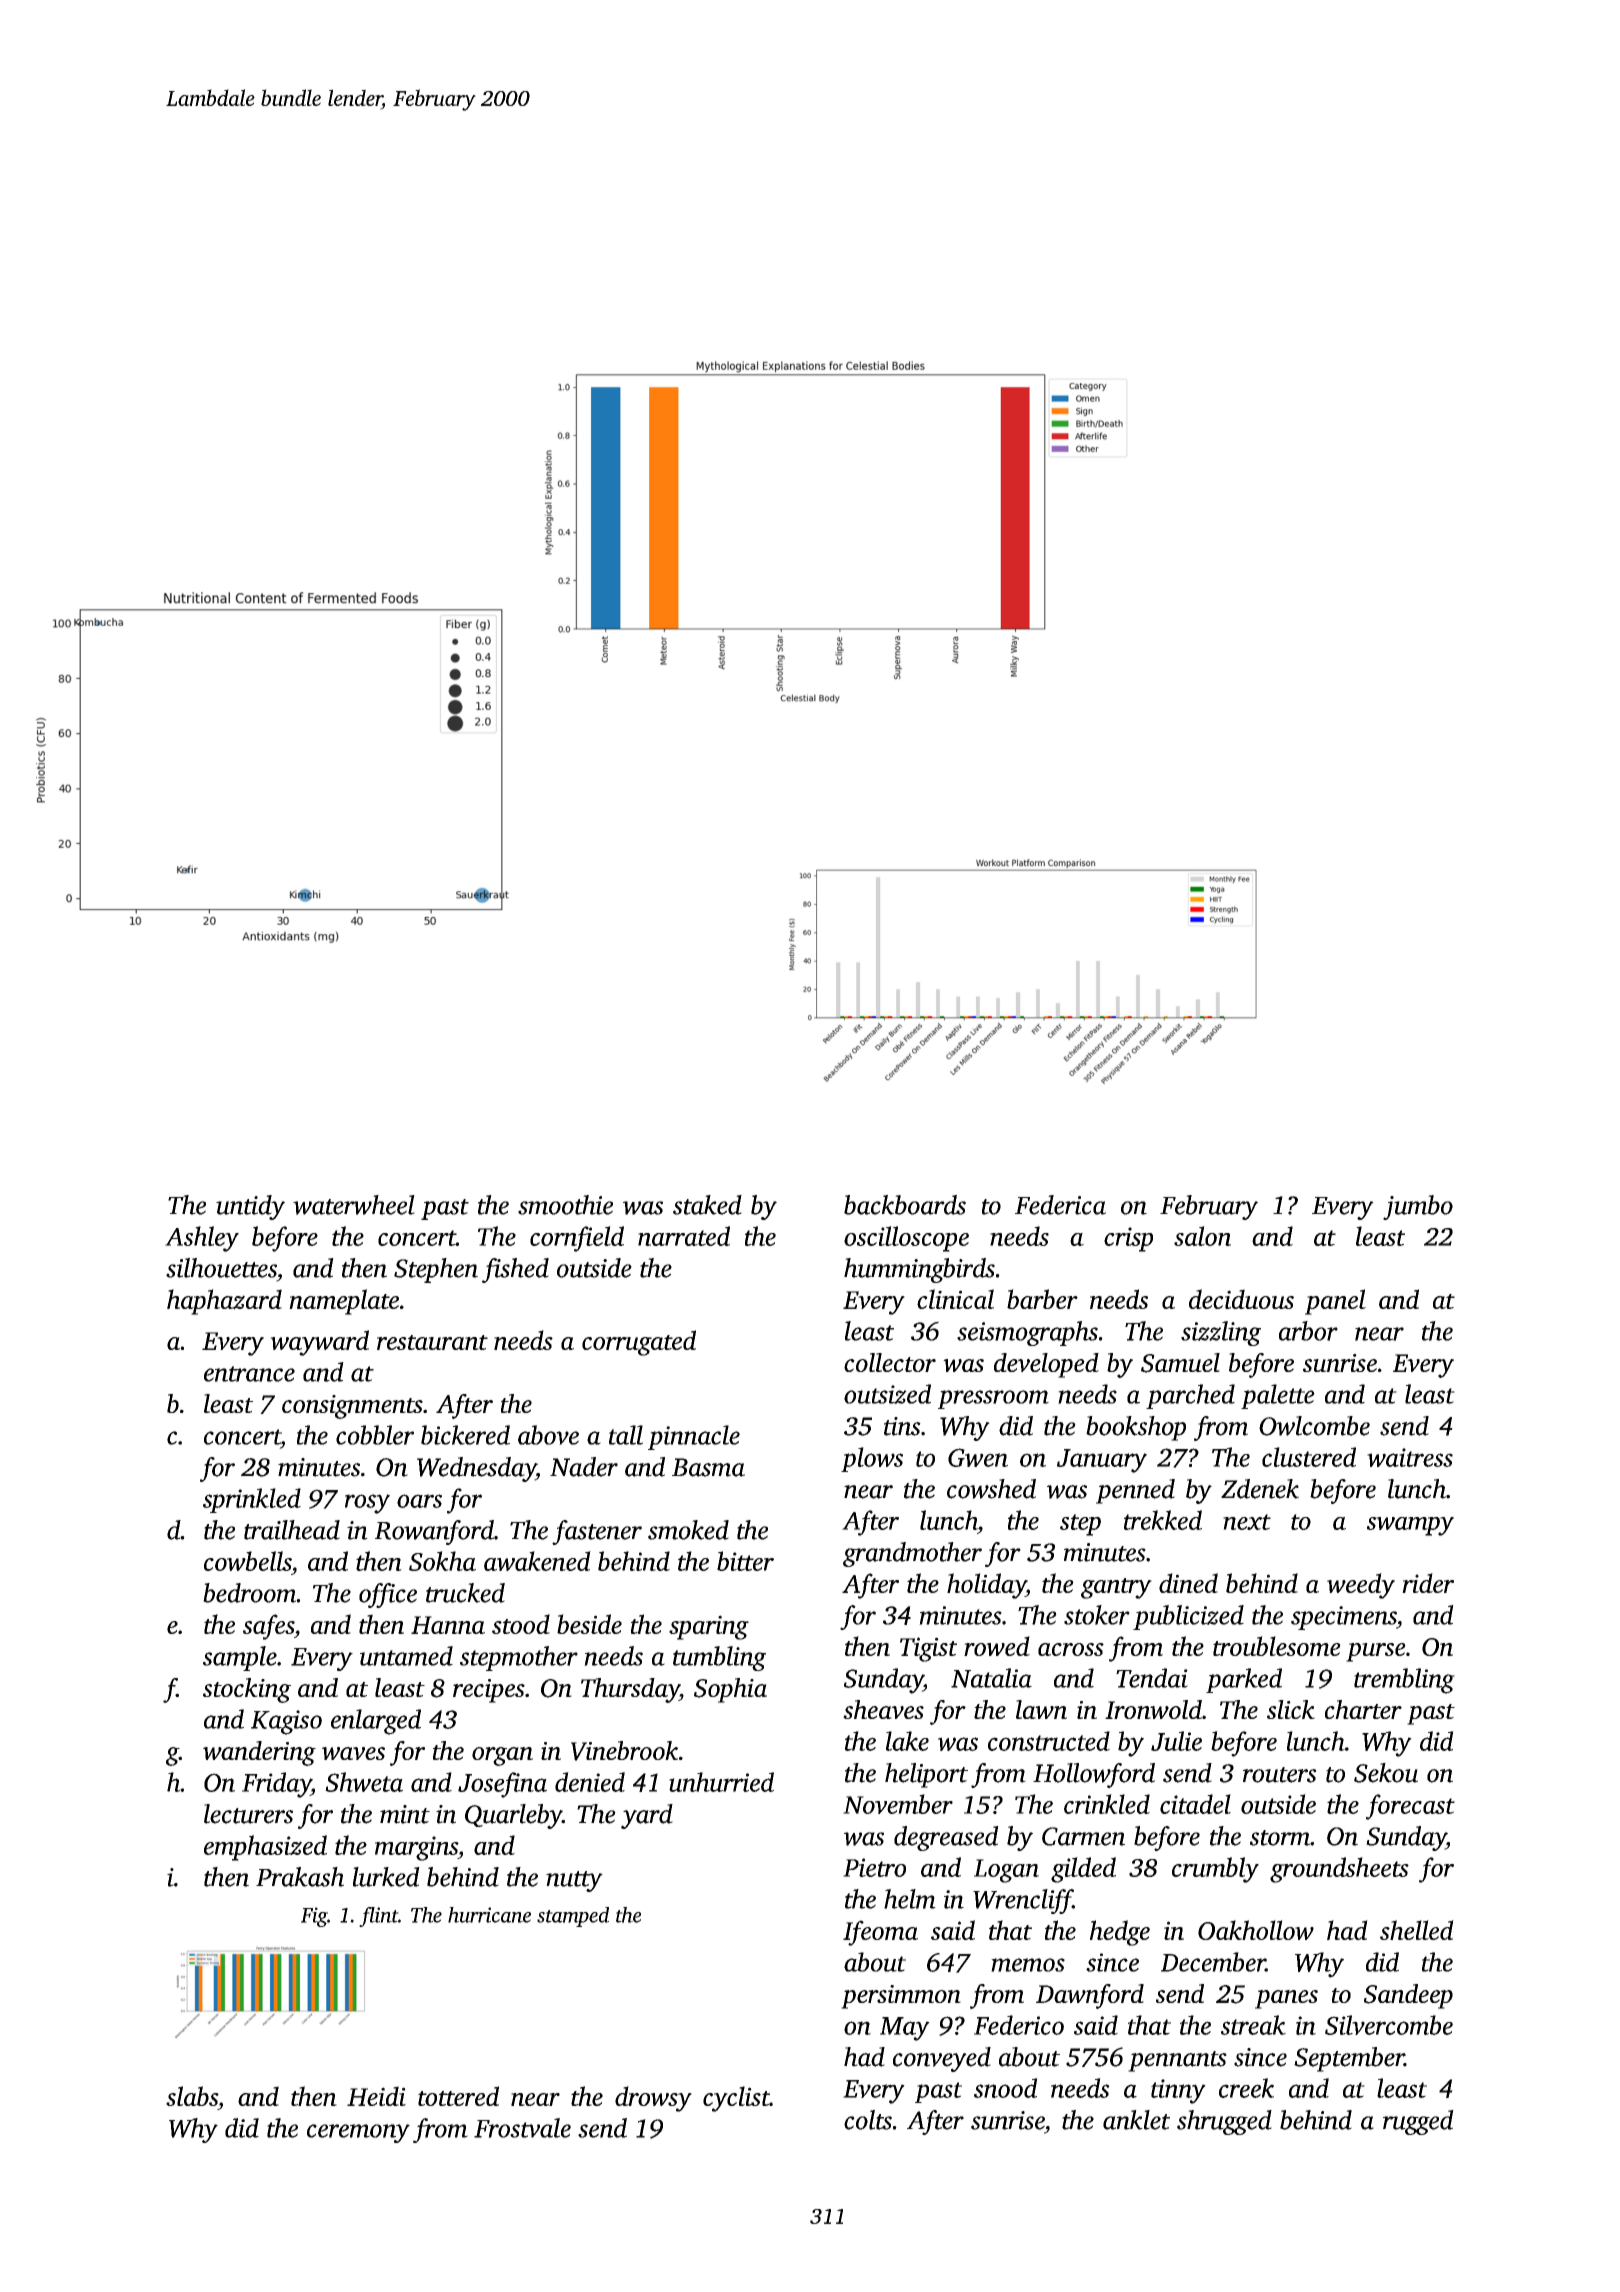 The image size is (1620, 2292). What do you see at coordinates (378, 1917) in the screenshot?
I see `flint` at bounding box center [378, 1917].
